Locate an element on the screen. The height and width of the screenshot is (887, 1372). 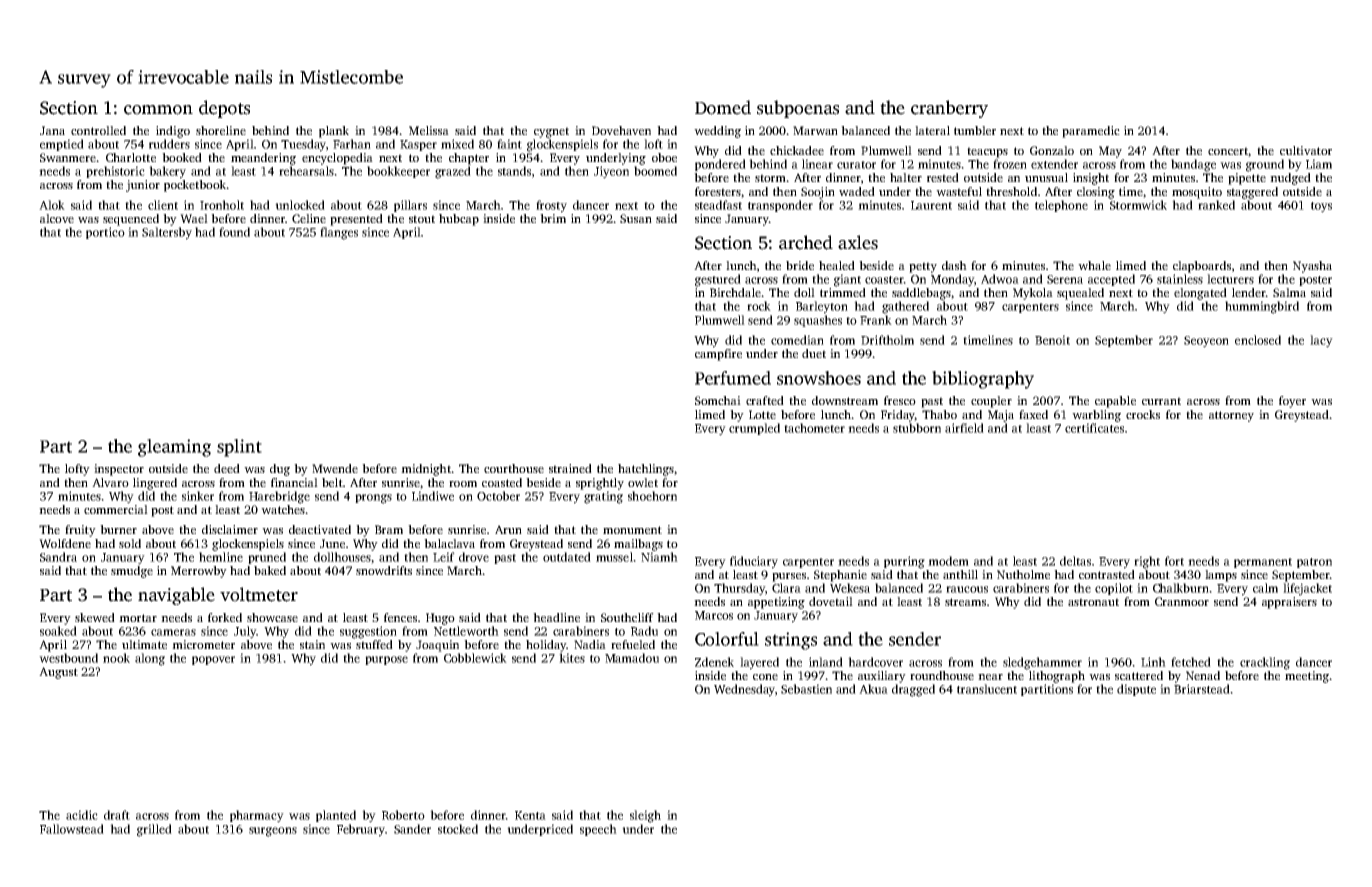
capable is located at coordinates (1115, 402).
